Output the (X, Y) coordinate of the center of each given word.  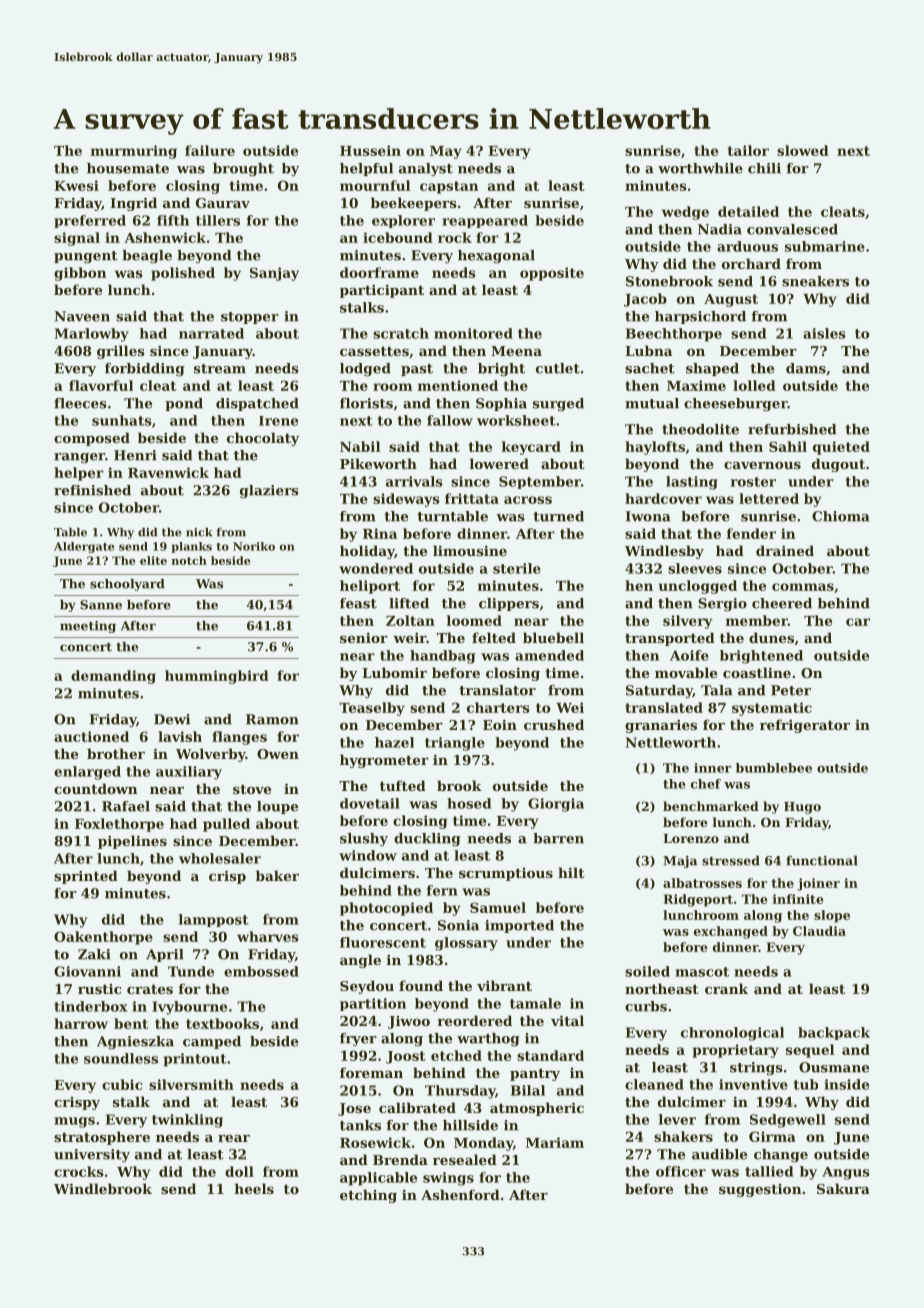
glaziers (269, 491)
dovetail (370, 803)
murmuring (134, 152)
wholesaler (220, 858)
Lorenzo (691, 838)
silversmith (191, 1084)
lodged (365, 369)
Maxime (696, 385)
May (446, 152)
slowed (803, 150)
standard (550, 1055)
